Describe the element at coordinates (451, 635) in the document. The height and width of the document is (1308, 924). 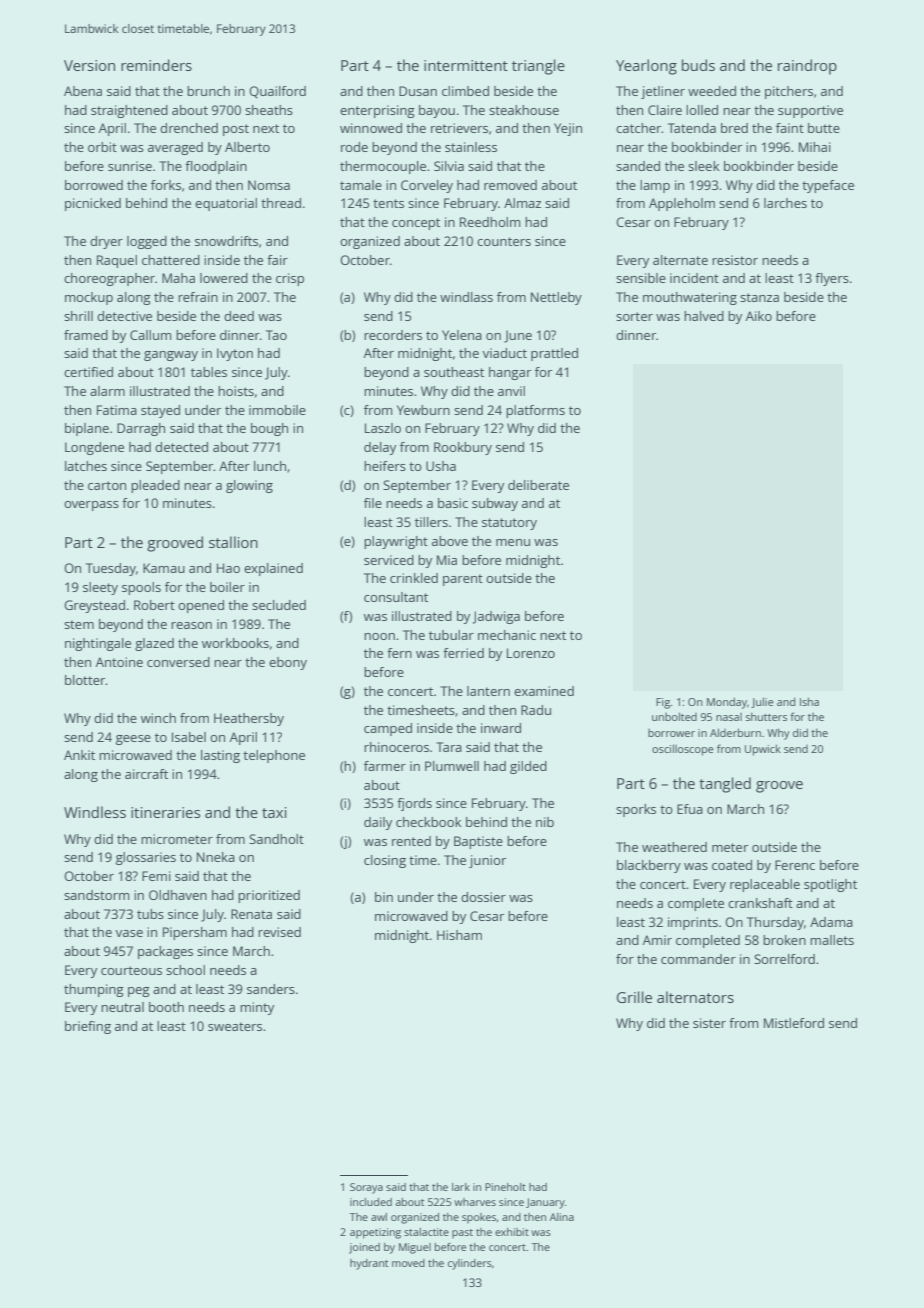
I see `tubular` at that location.
